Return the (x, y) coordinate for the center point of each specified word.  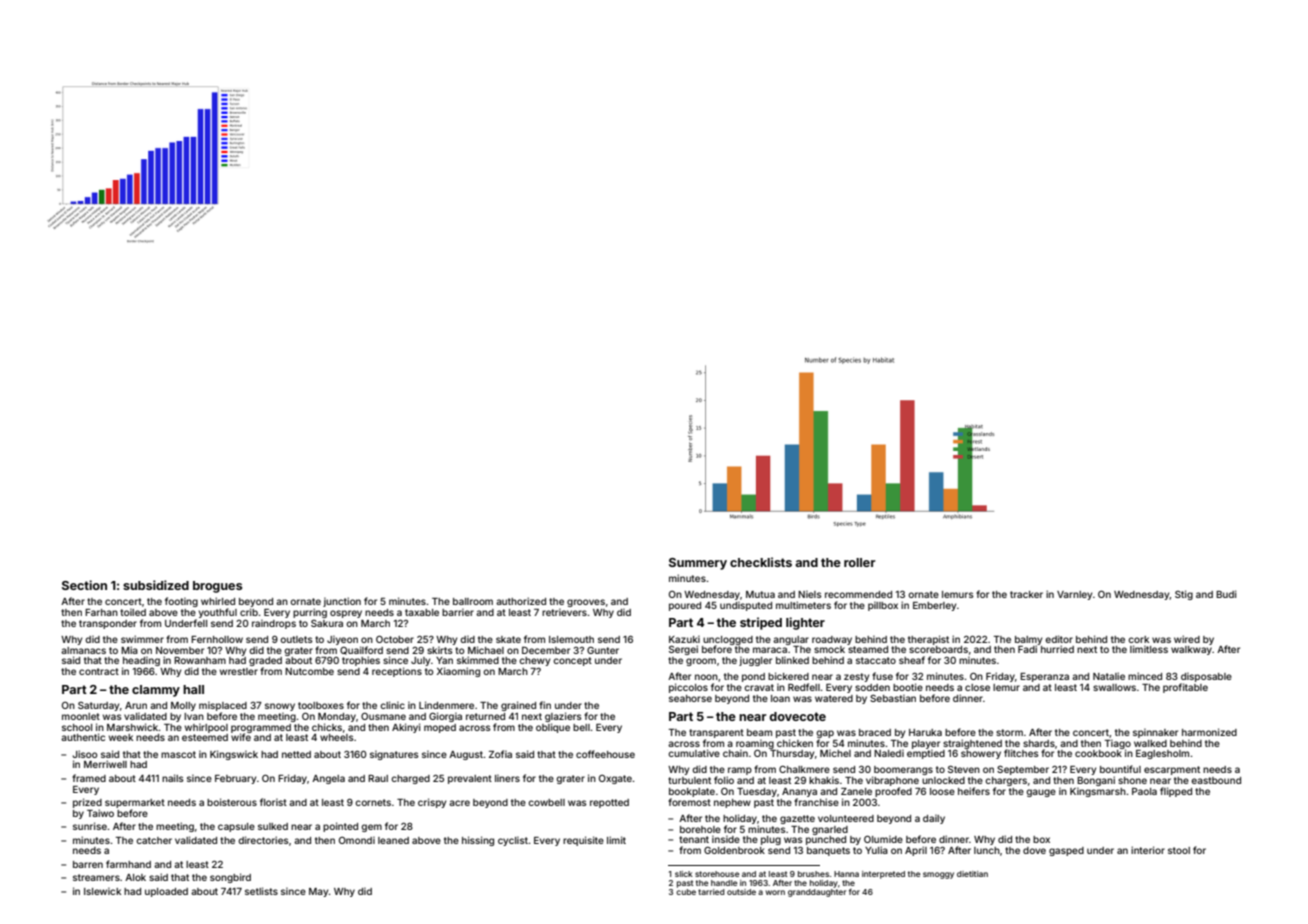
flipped (1176, 792)
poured (685, 606)
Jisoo (85, 754)
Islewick (102, 891)
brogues (217, 587)
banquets (828, 851)
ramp (740, 771)
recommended (858, 594)
